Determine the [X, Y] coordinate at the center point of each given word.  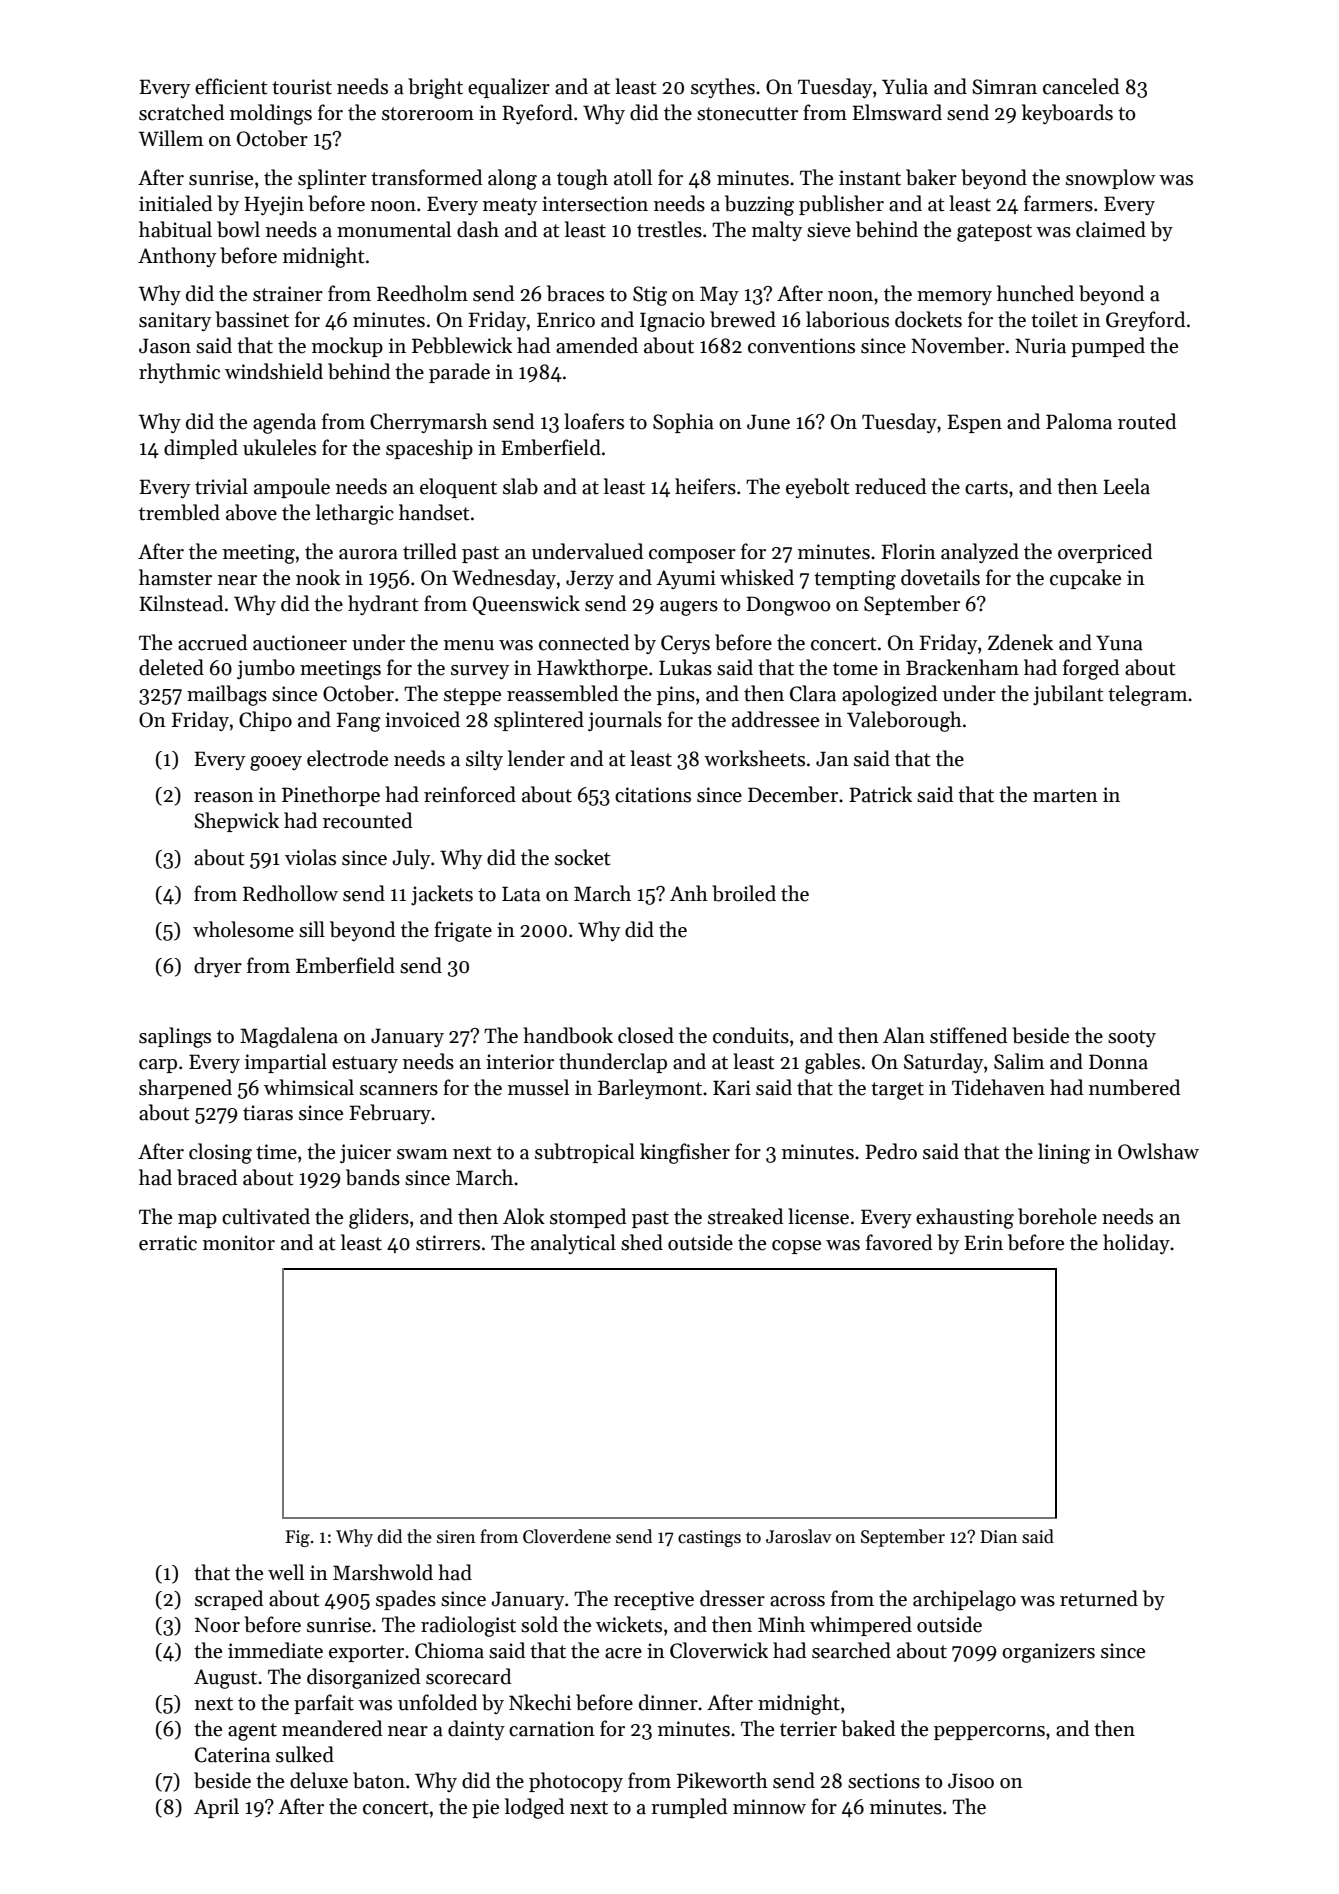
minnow [769, 1807]
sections [884, 1781]
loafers [594, 421]
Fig [297, 1538]
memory [954, 298]
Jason [165, 346]
